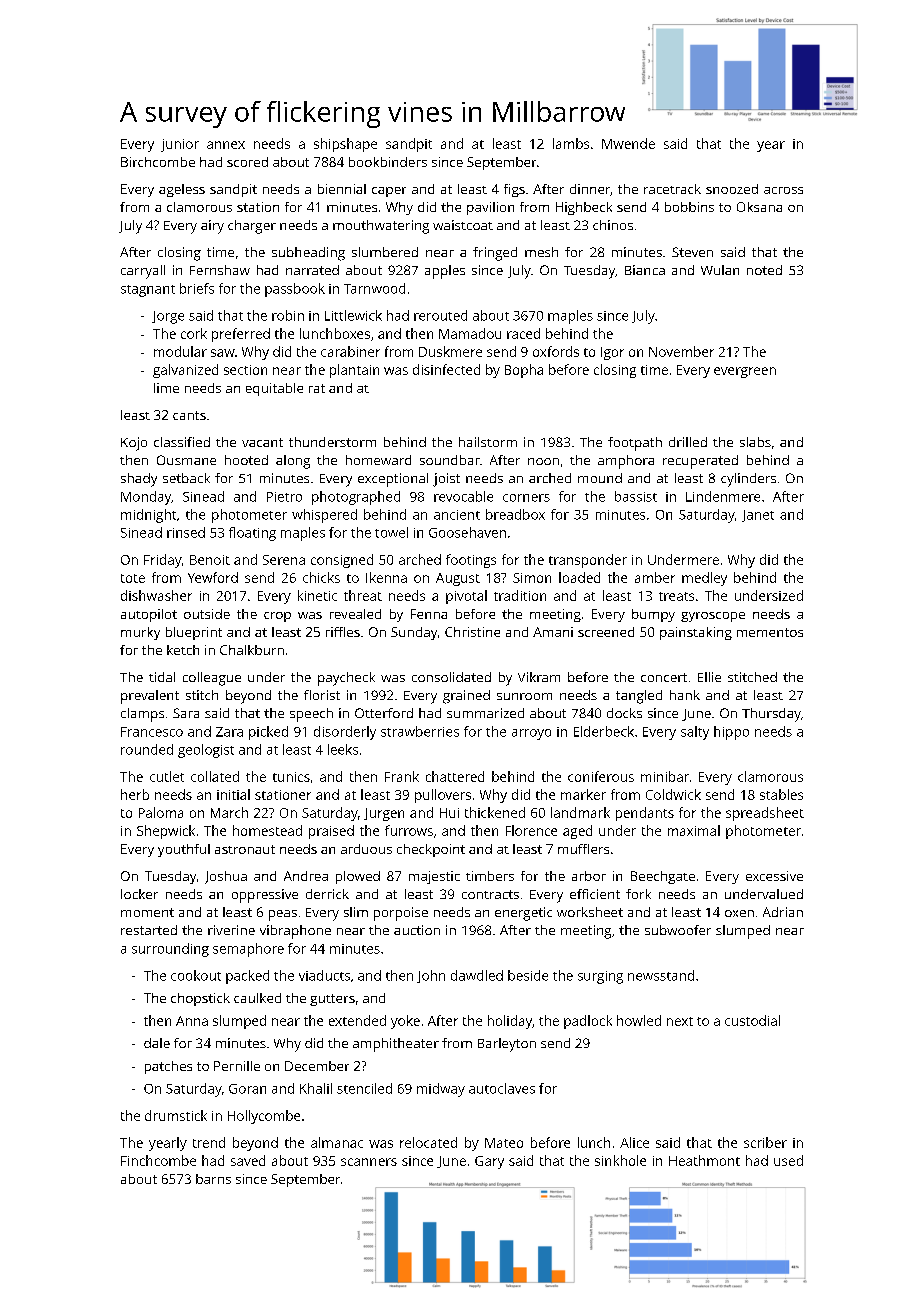  I want to click on mementos, so click(770, 632).
